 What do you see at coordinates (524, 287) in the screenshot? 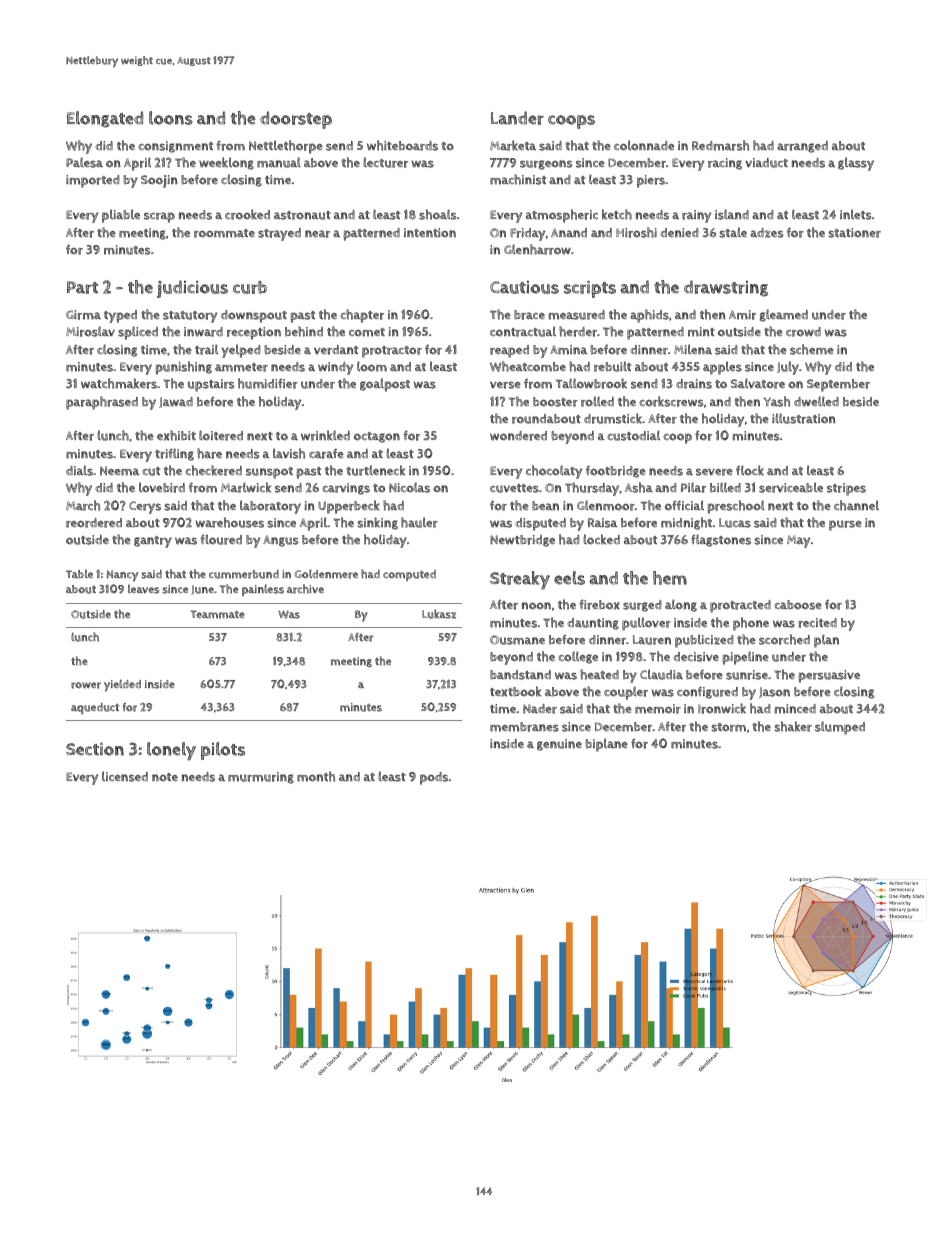
I see `Cautious` at bounding box center [524, 287].
